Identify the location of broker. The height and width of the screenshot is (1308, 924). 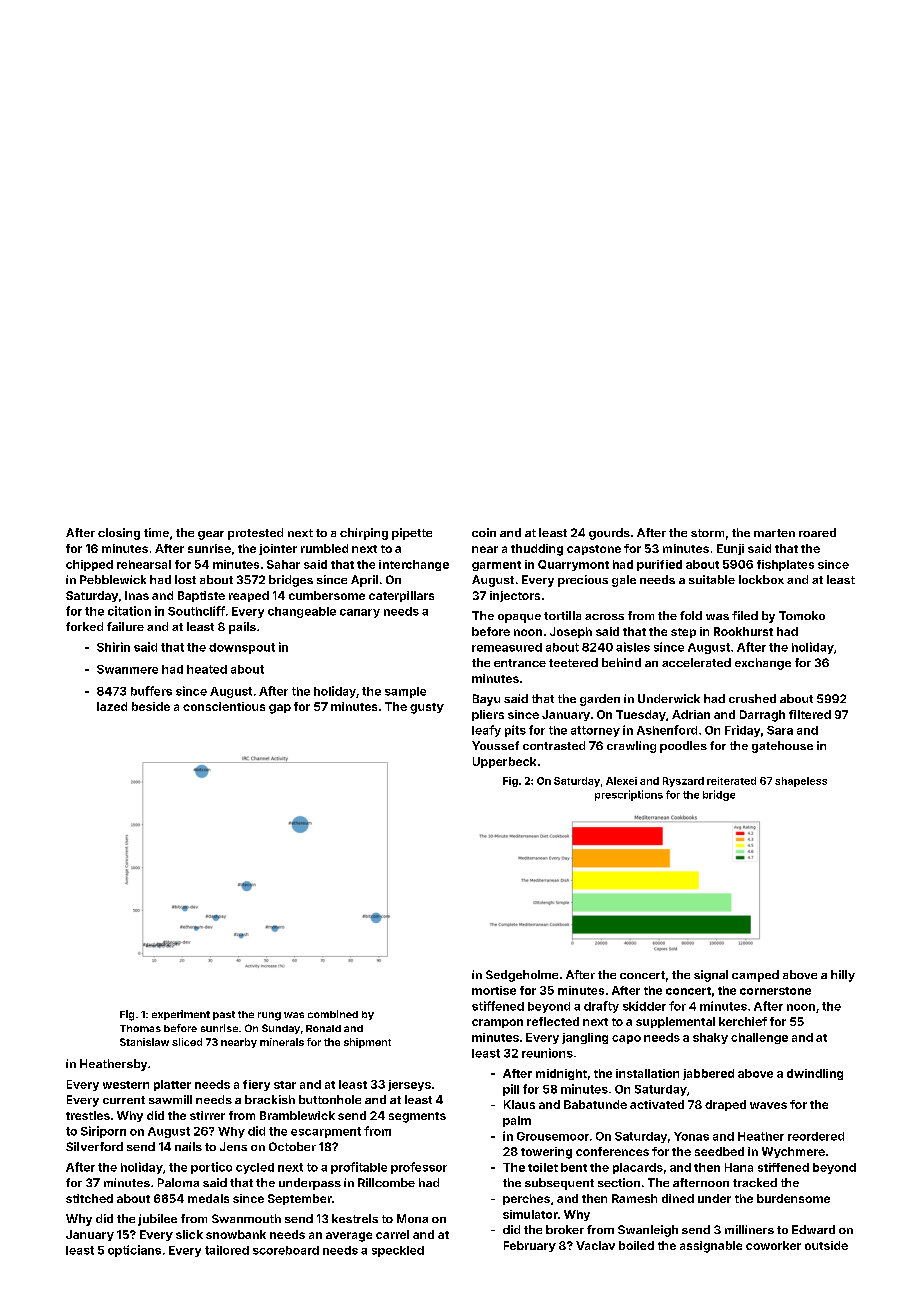
(565, 1229).
